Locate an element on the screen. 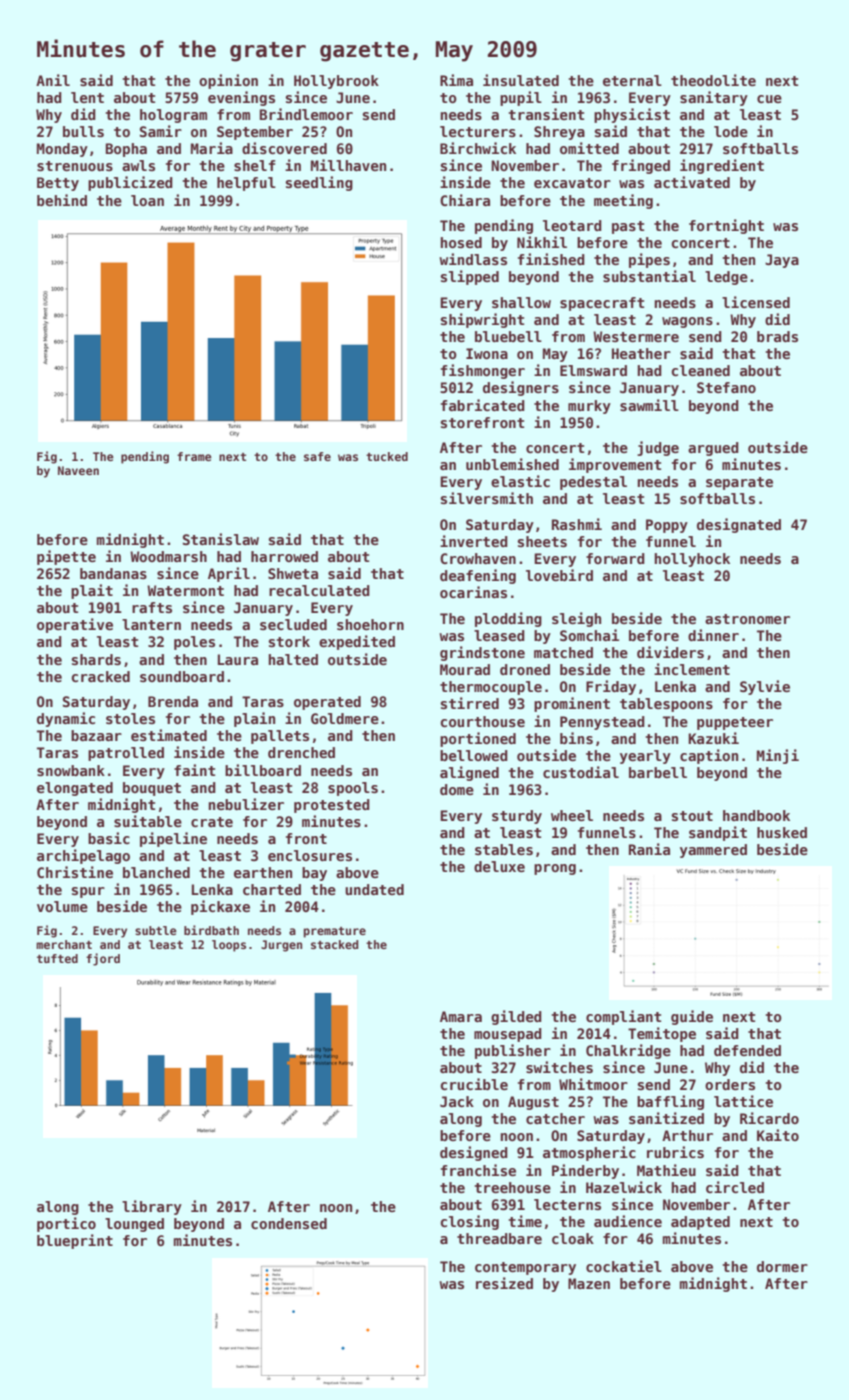  loops is located at coordinates (229, 946).
